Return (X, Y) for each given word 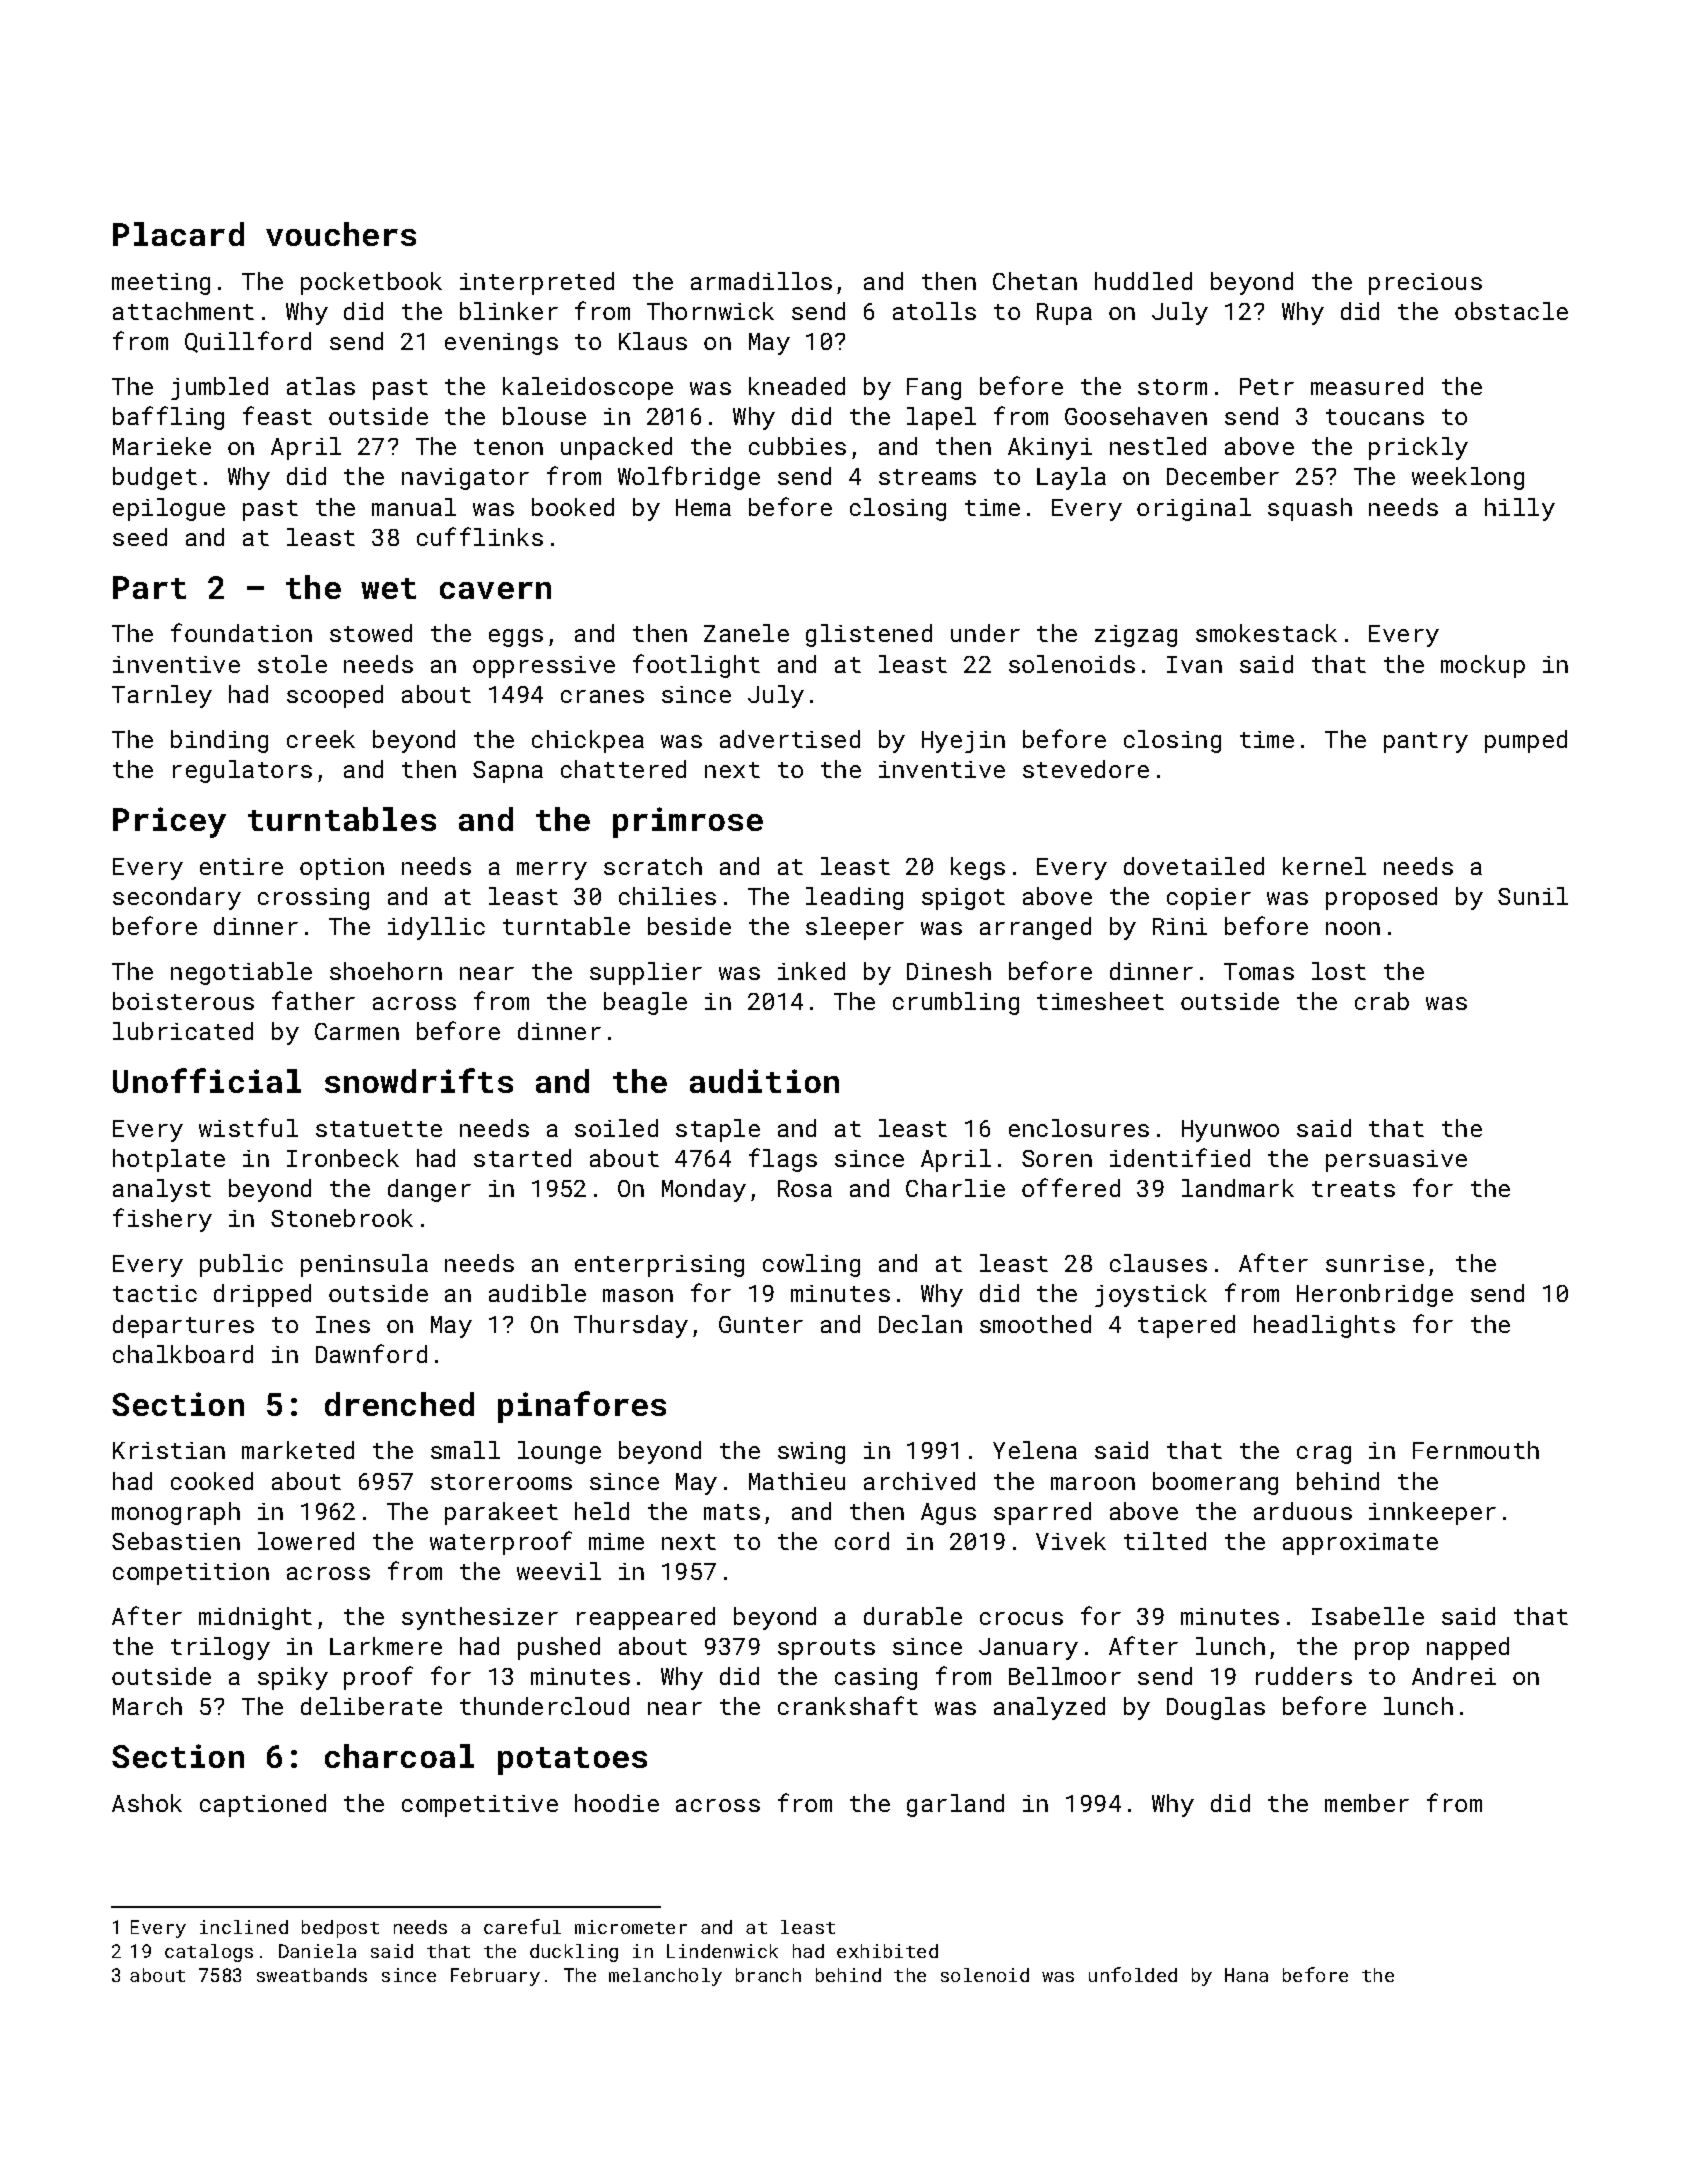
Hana (1246, 1975)
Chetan (1035, 281)
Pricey (169, 822)
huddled (1143, 281)
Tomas (1259, 971)
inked (811, 971)
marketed (298, 1450)
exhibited (887, 1951)
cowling (811, 1265)
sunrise (1375, 1263)
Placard (178, 234)
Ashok (147, 1803)
